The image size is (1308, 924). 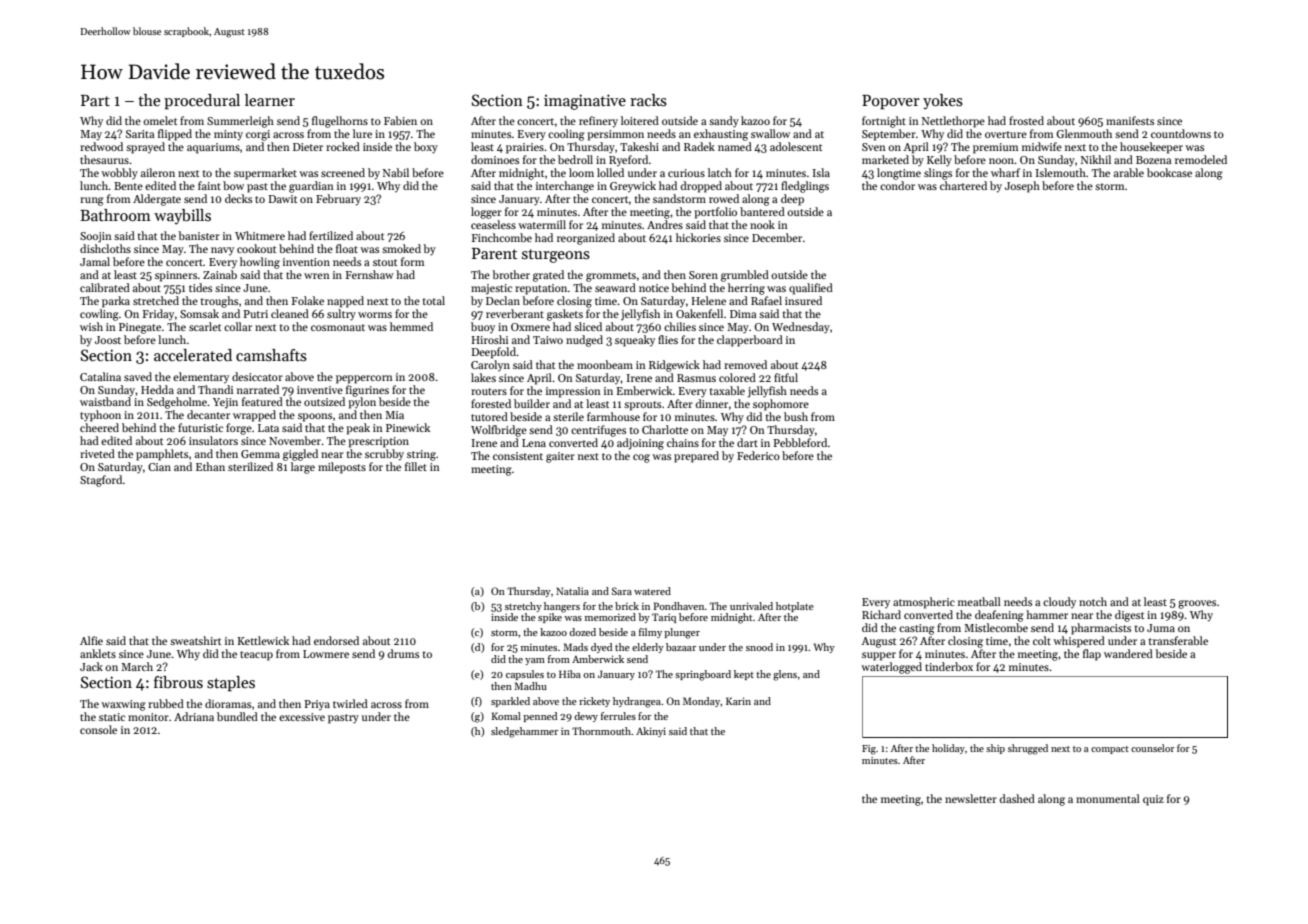 What do you see at coordinates (518, 456) in the screenshot?
I see `consistent` at bounding box center [518, 456].
